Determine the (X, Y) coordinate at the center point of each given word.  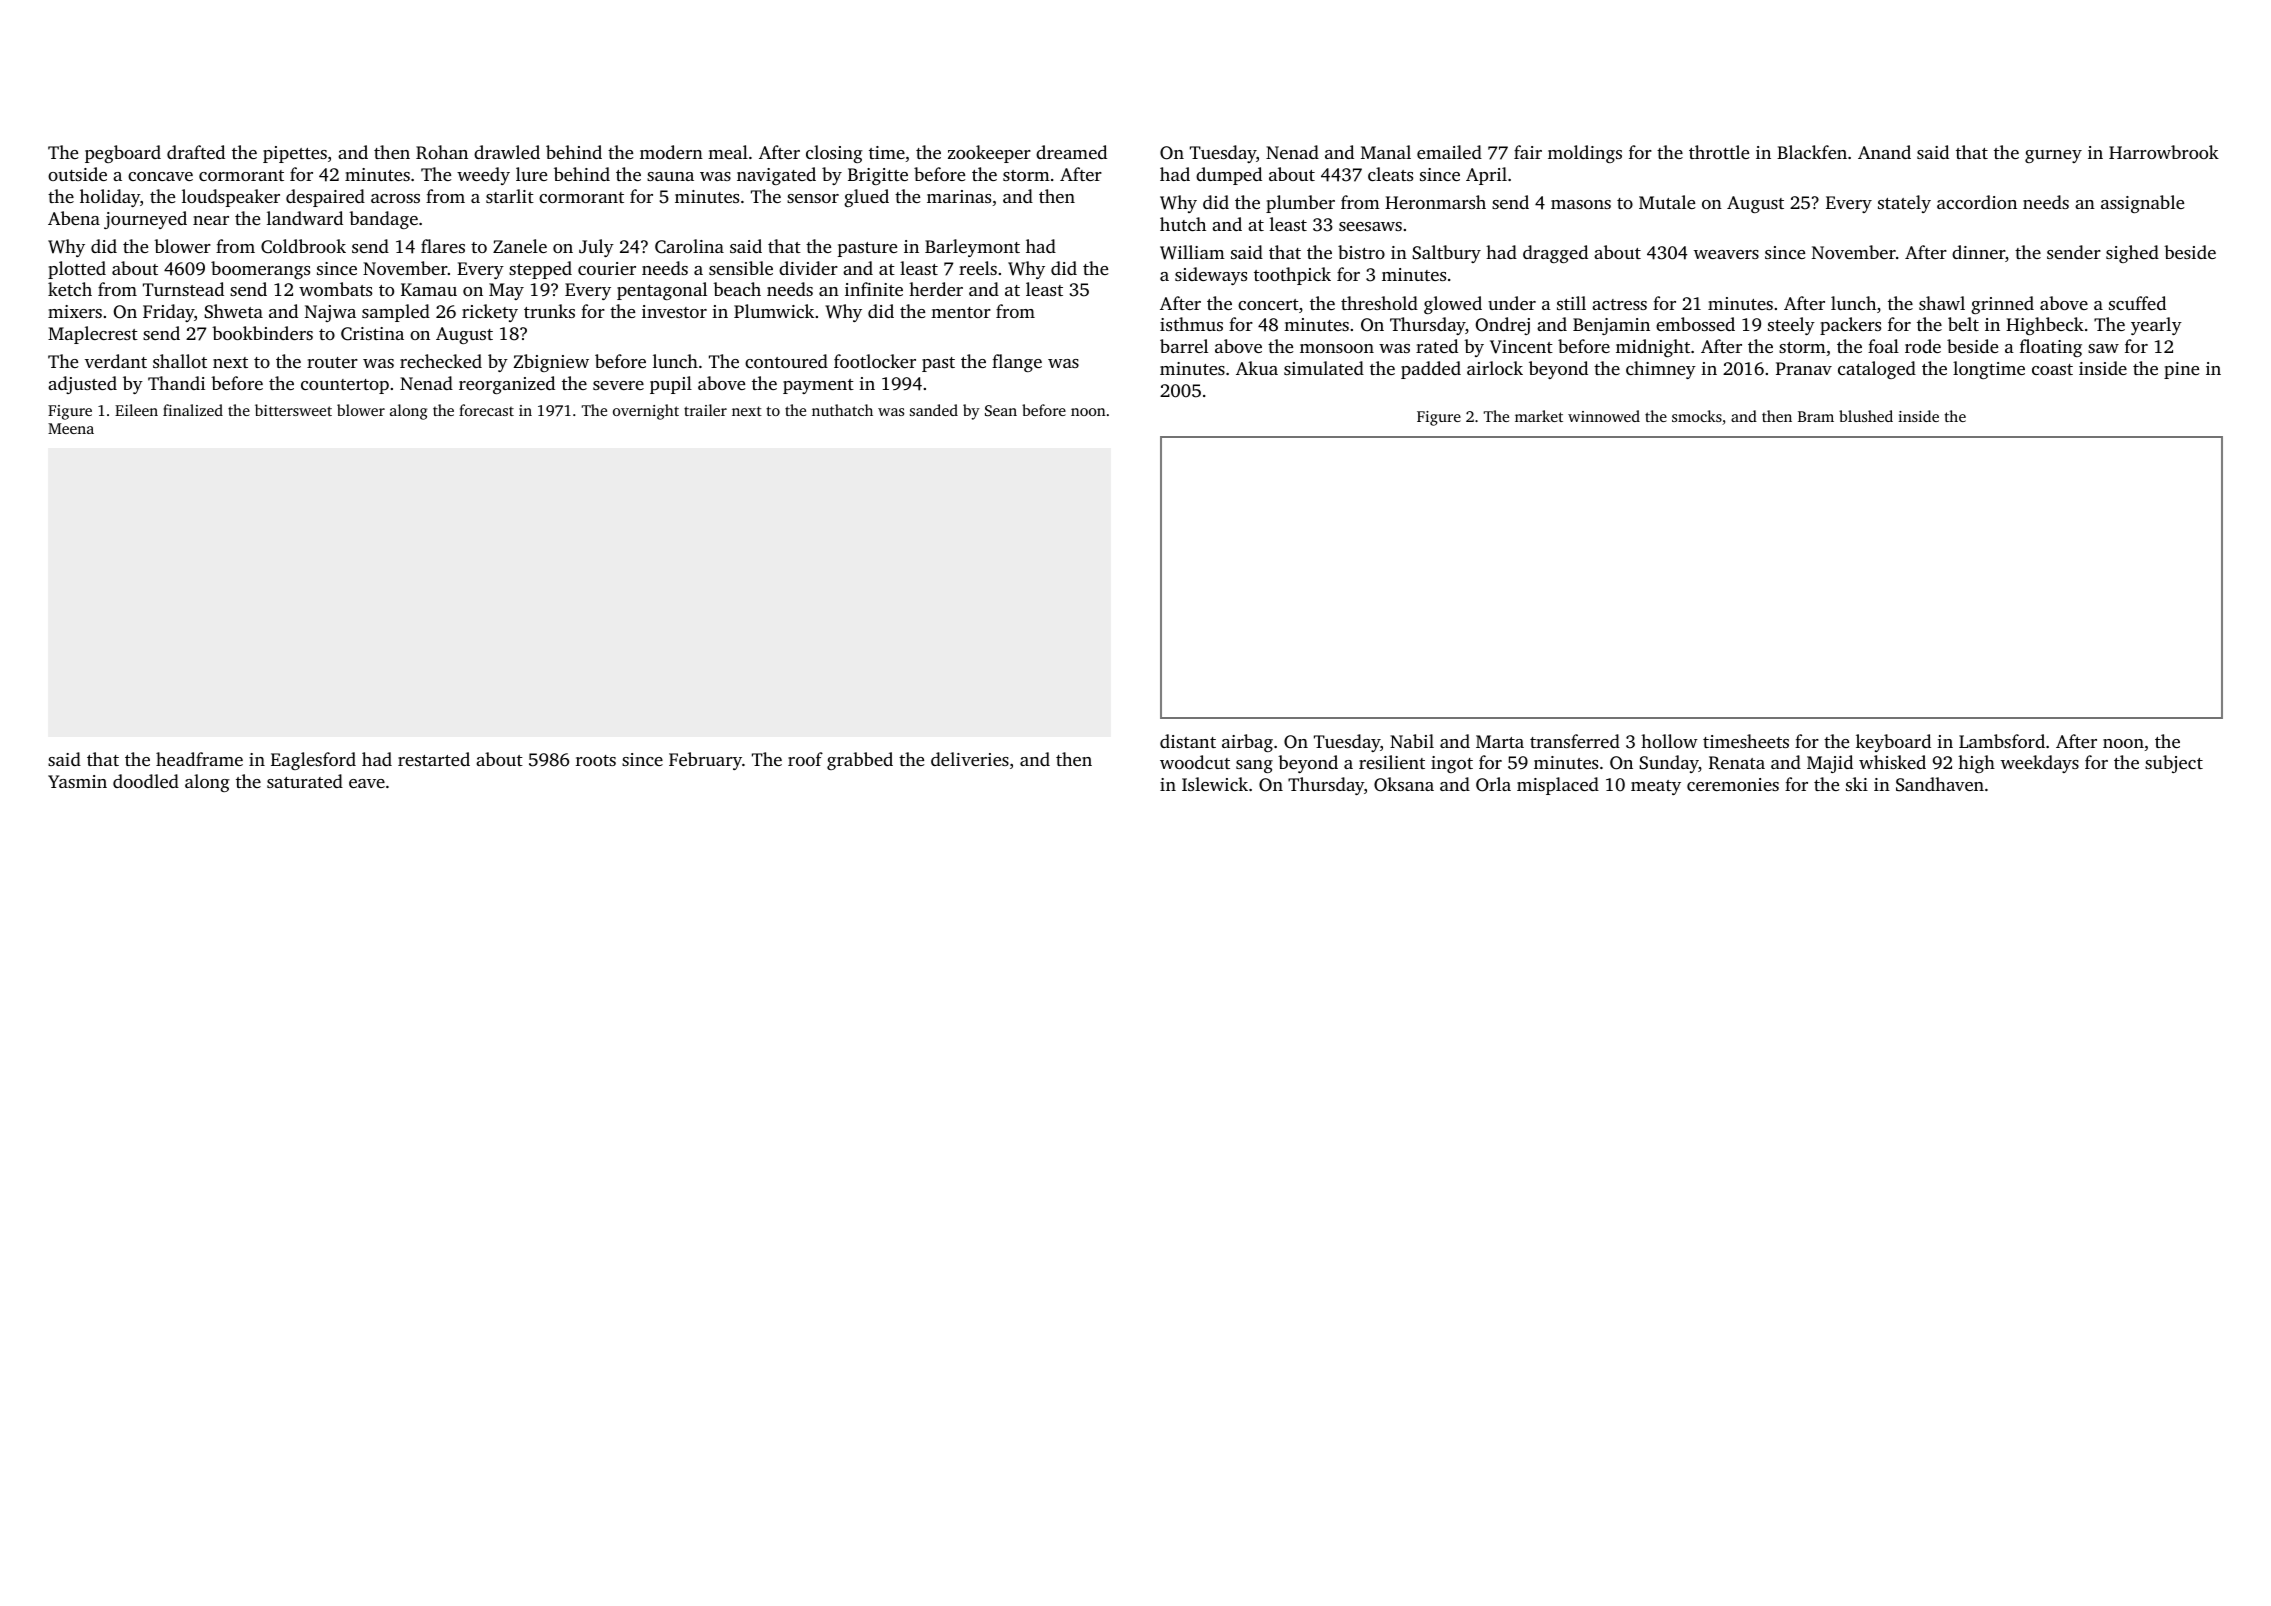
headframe (199, 759)
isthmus (1191, 324)
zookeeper (989, 154)
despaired (325, 198)
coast (2052, 369)
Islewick (1215, 784)
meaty (1656, 787)
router (332, 362)
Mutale (1667, 202)
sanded (934, 410)
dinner (1978, 252)
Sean (1001, 410)
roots (596, 760)
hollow (1669, 741)
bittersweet (293, 410)
